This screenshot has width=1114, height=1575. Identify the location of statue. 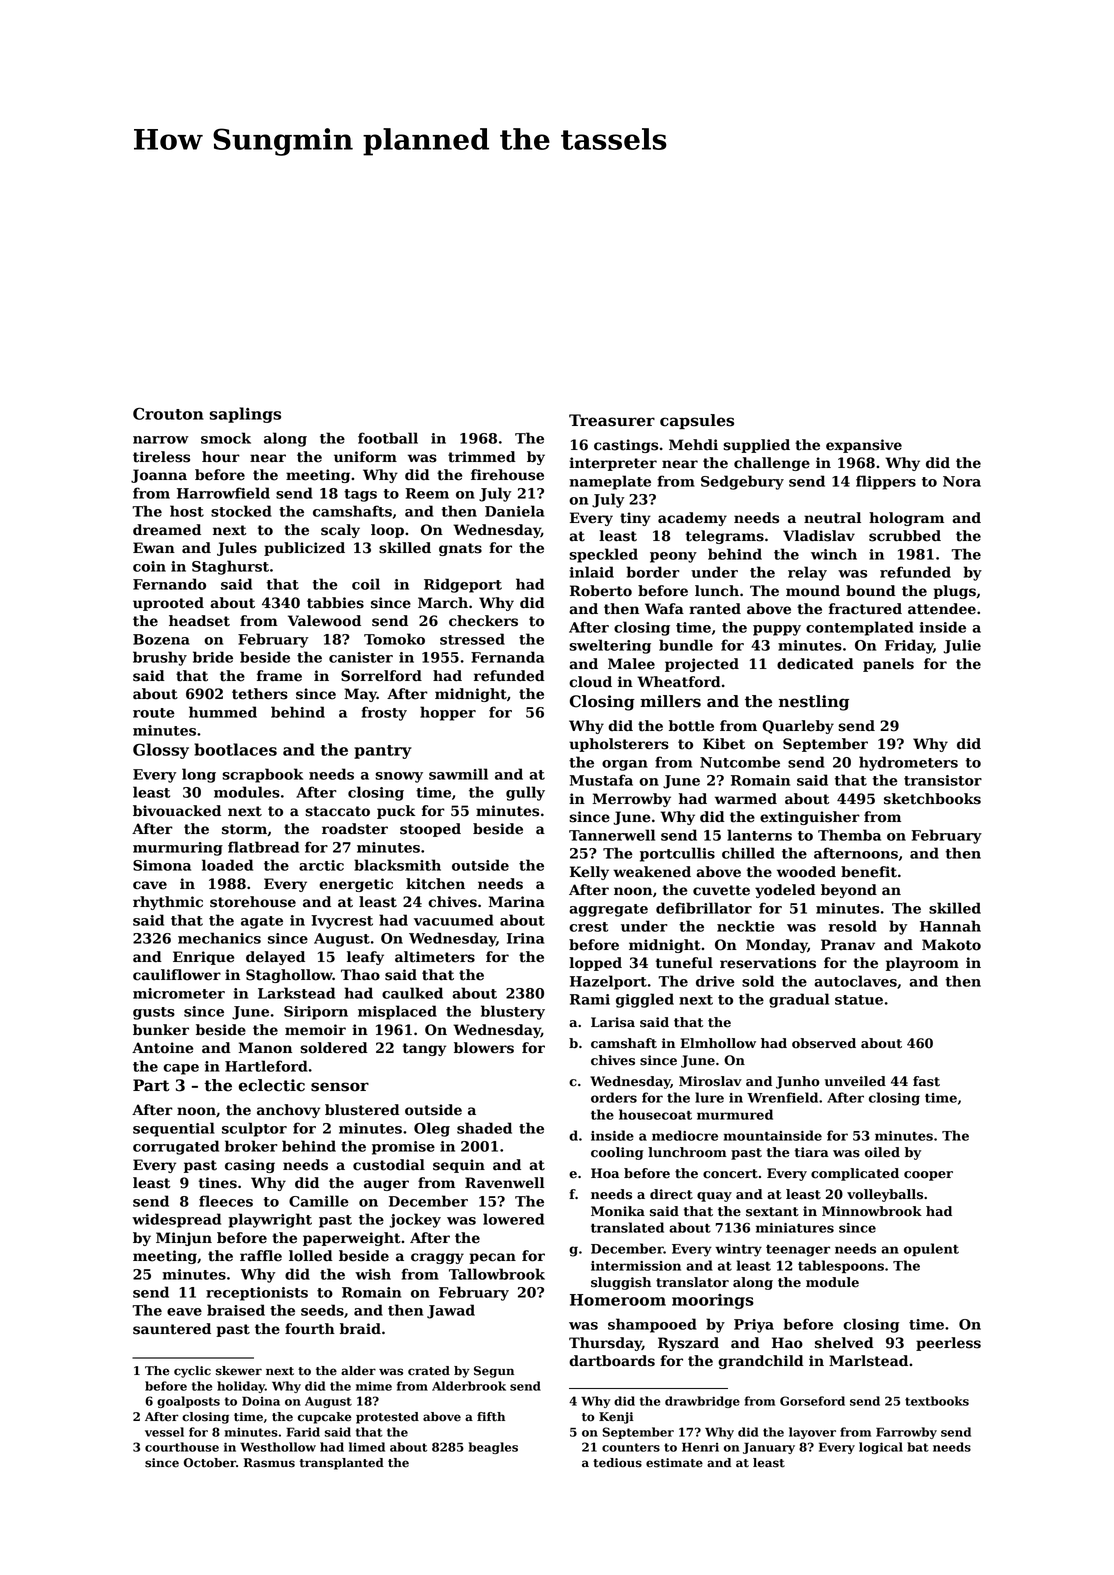
(859, 1000).
